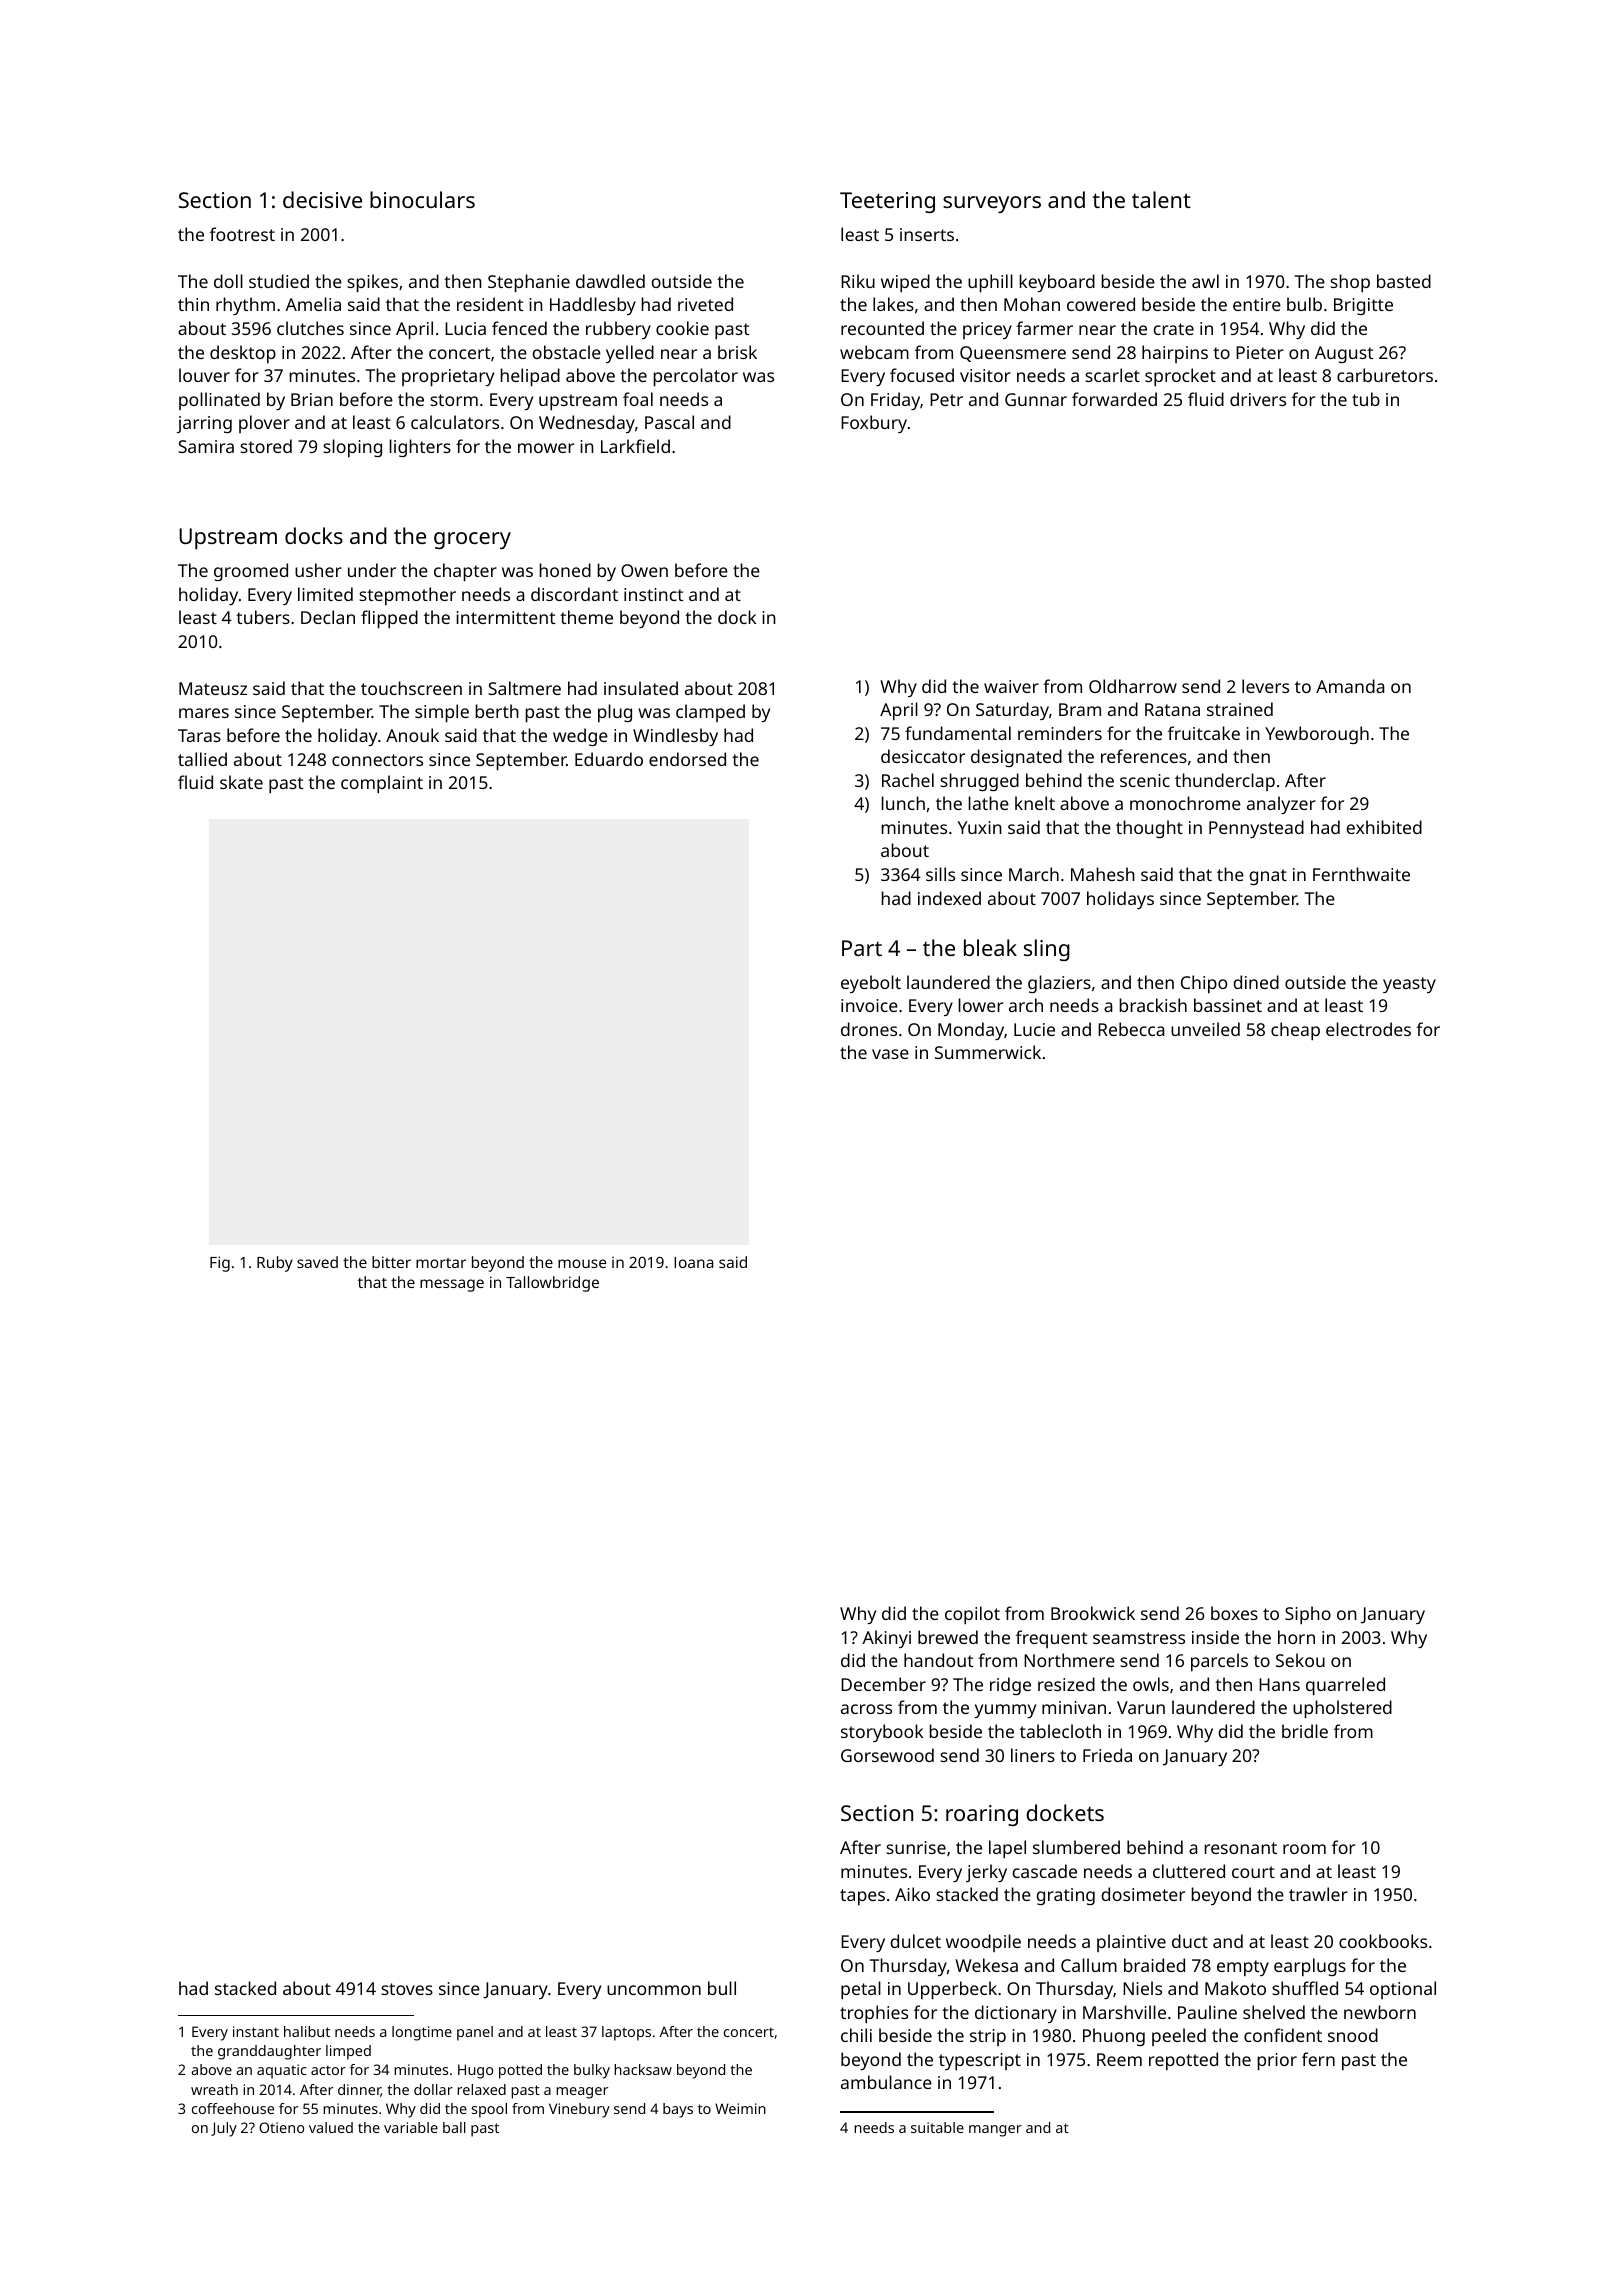  Describe the element at coordinates (710, 713) in the image. I see `clamped` at that location.
